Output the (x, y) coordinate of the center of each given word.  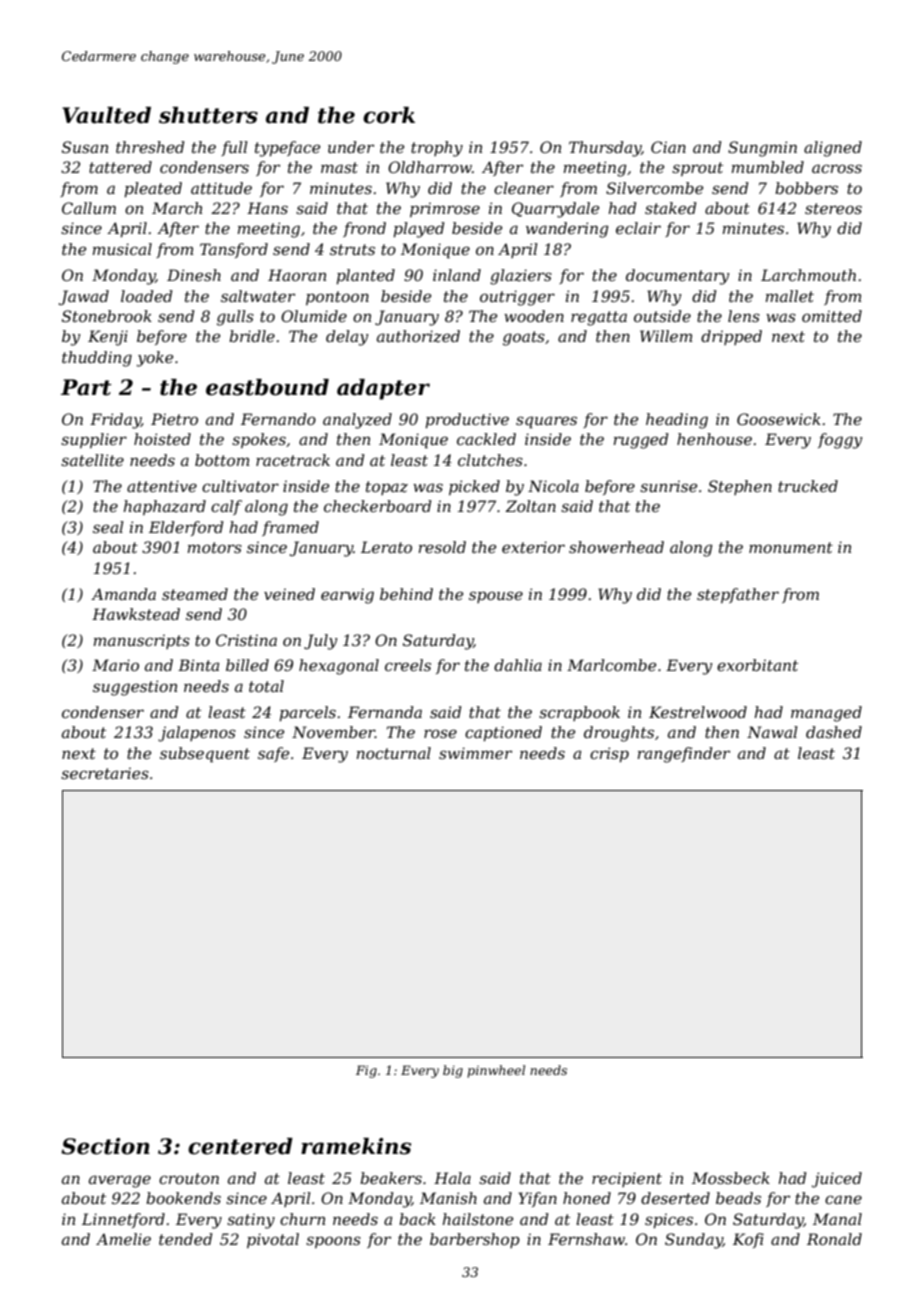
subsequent (205, 755)
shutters (208, 115)
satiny (251, 1221)
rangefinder (684, 755)
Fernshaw (586, 1239)
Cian (668, 147)
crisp (609, 754)
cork (389, 115)
